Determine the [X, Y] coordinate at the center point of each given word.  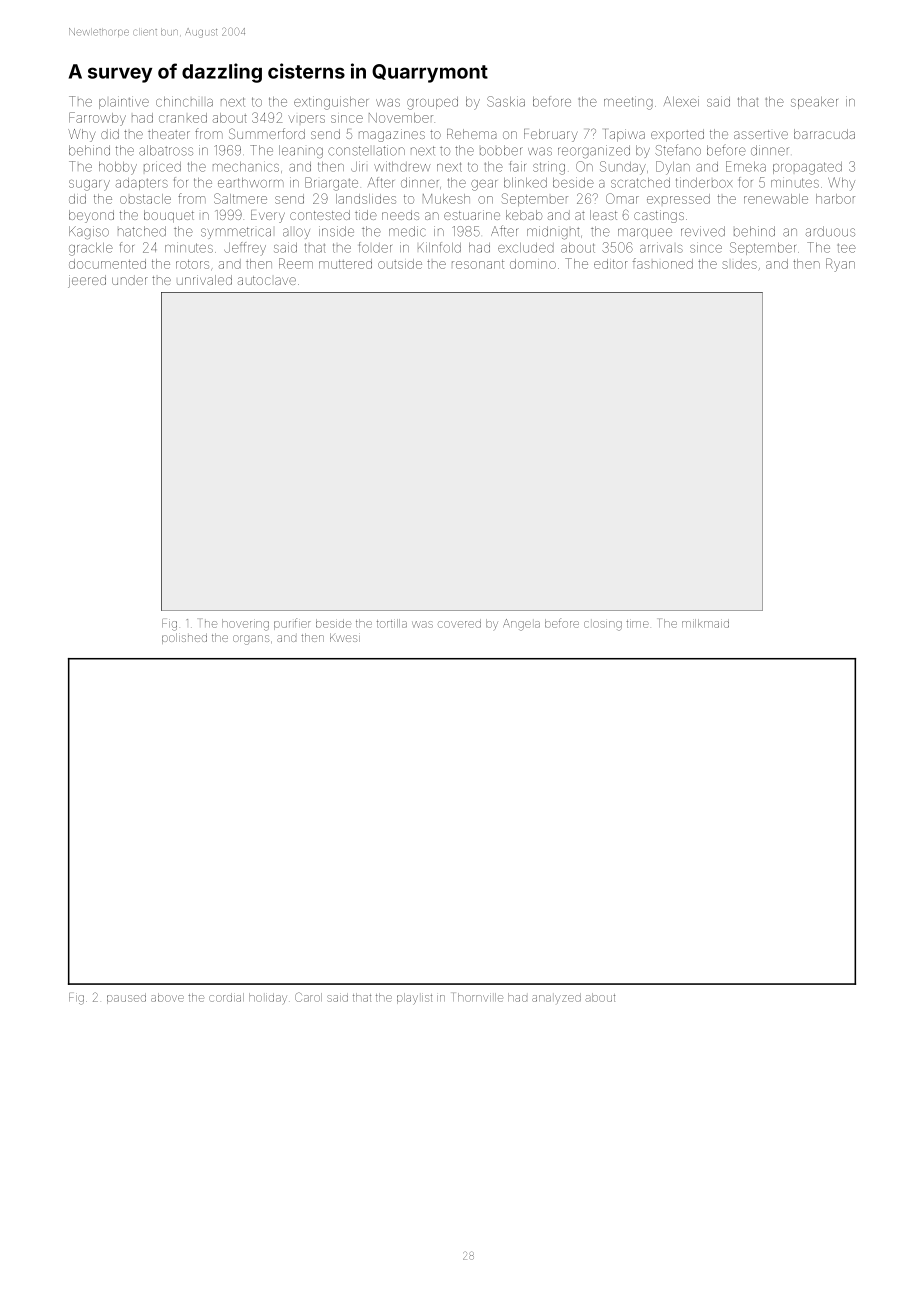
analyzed [556, 998]
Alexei [681, 101]
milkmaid [705, 623]
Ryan [840, 265]
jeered [87, 281]
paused [126, 998]
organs [251, 640]
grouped [432, 103]
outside [400, 264]
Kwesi [345, 637]
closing [603, 626]
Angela [521, 625]
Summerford [267, 133]
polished [184, 638]
